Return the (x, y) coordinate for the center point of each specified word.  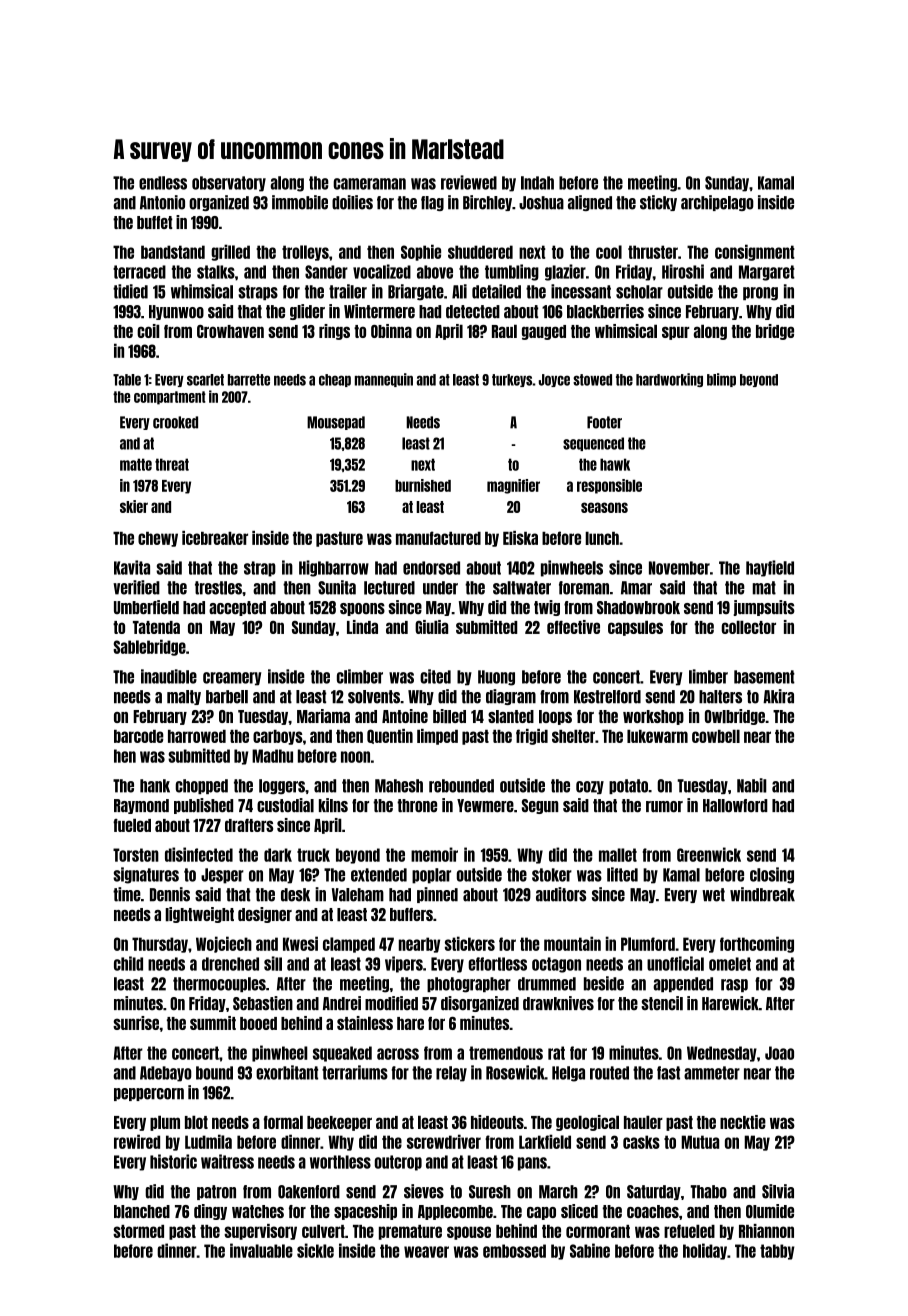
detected (473, 312)
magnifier (513, 486)
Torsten (136, 855)
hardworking (669, 380)
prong (760, 294)
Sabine (590, 1250)
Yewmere (485, 806)
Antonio (162, 202)
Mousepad (336, 423)
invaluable (261, 1250)
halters (720, 697)
